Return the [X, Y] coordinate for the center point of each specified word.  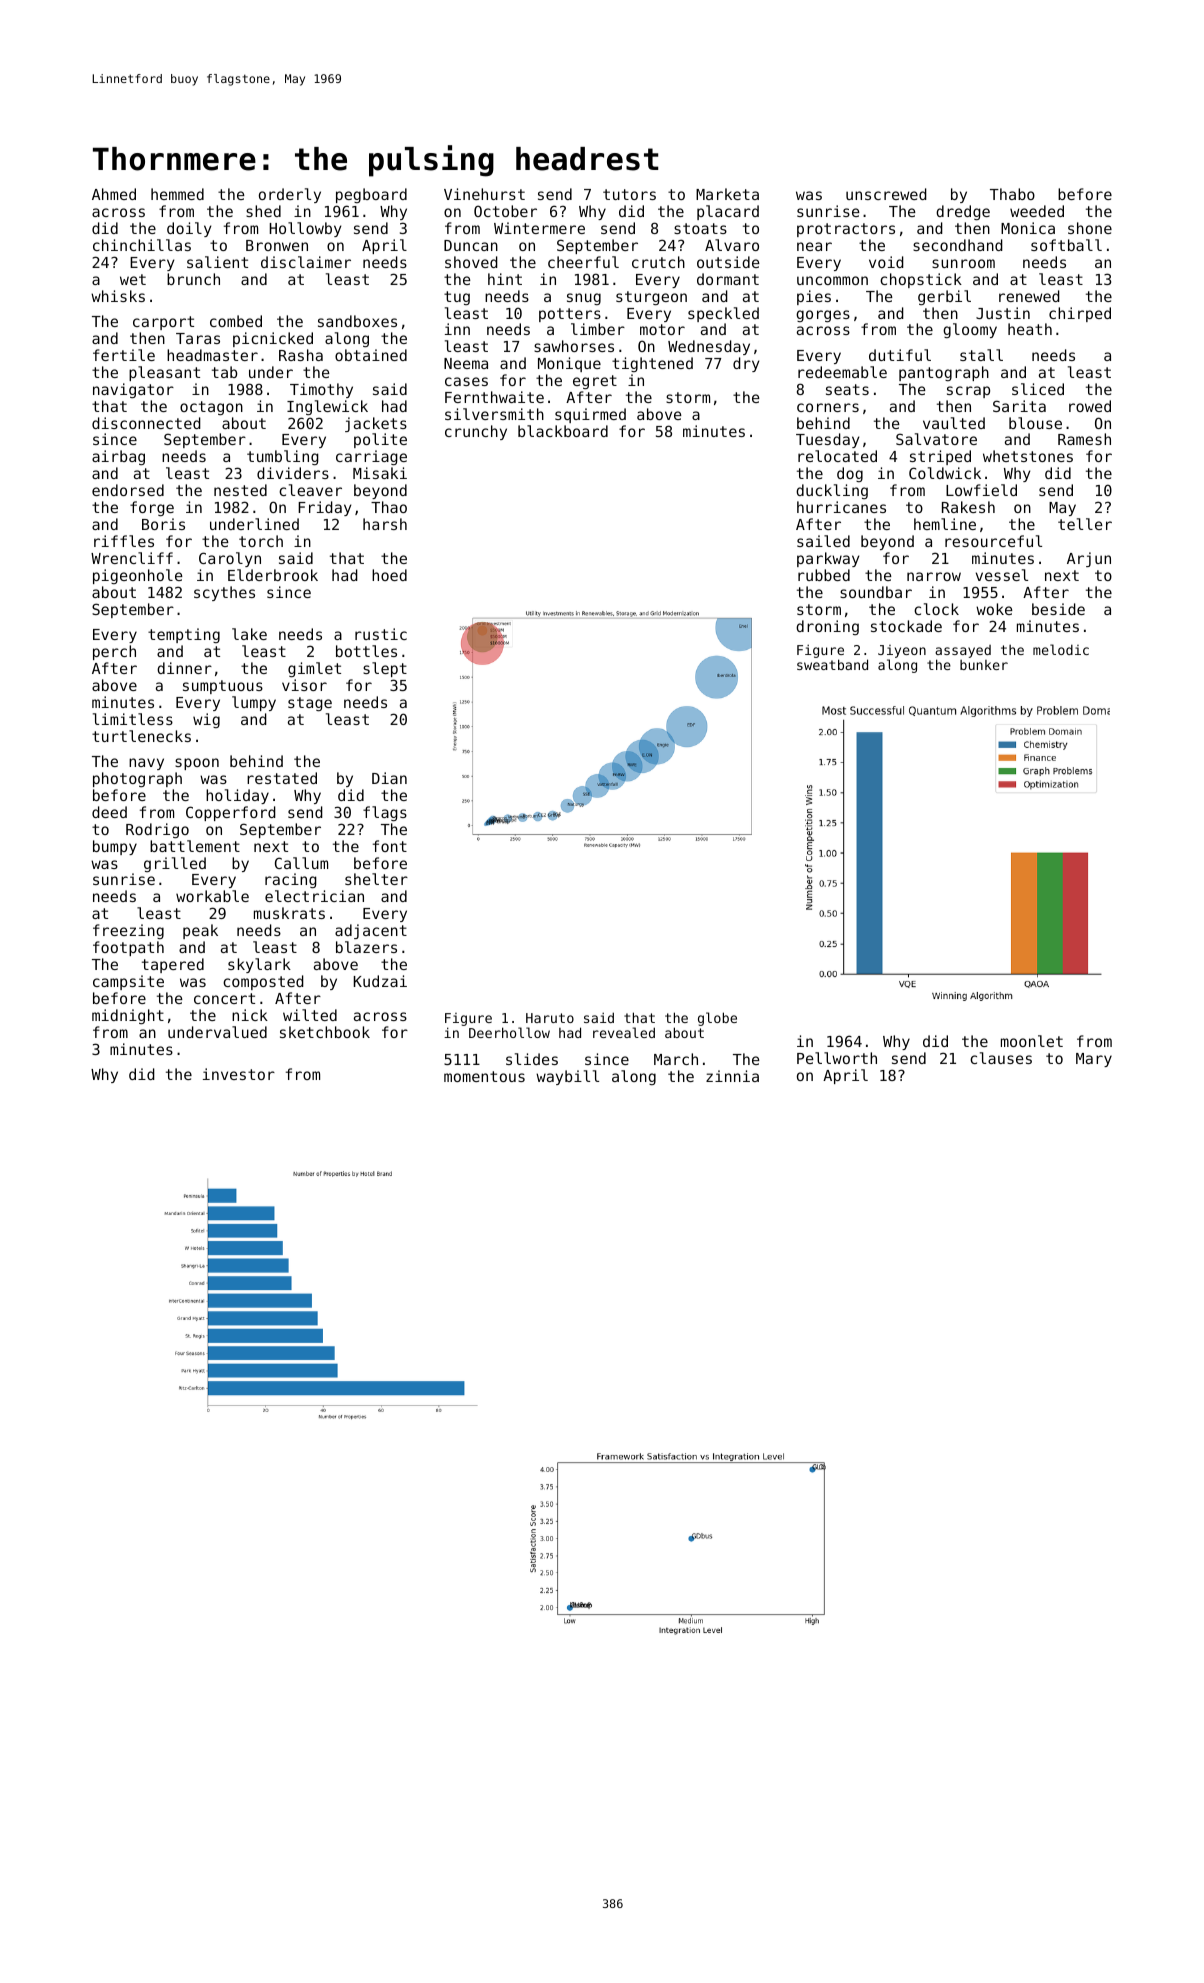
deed [109, 812]
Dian [389, 778]
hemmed [177, 194]
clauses [1001, 1058]
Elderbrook [273, 575]
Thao [389, 507]
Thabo [1012, 194]
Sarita [1019, 406]
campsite [128, 982]
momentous [484, 1076]
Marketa [727, 194]
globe [717, 1019]
